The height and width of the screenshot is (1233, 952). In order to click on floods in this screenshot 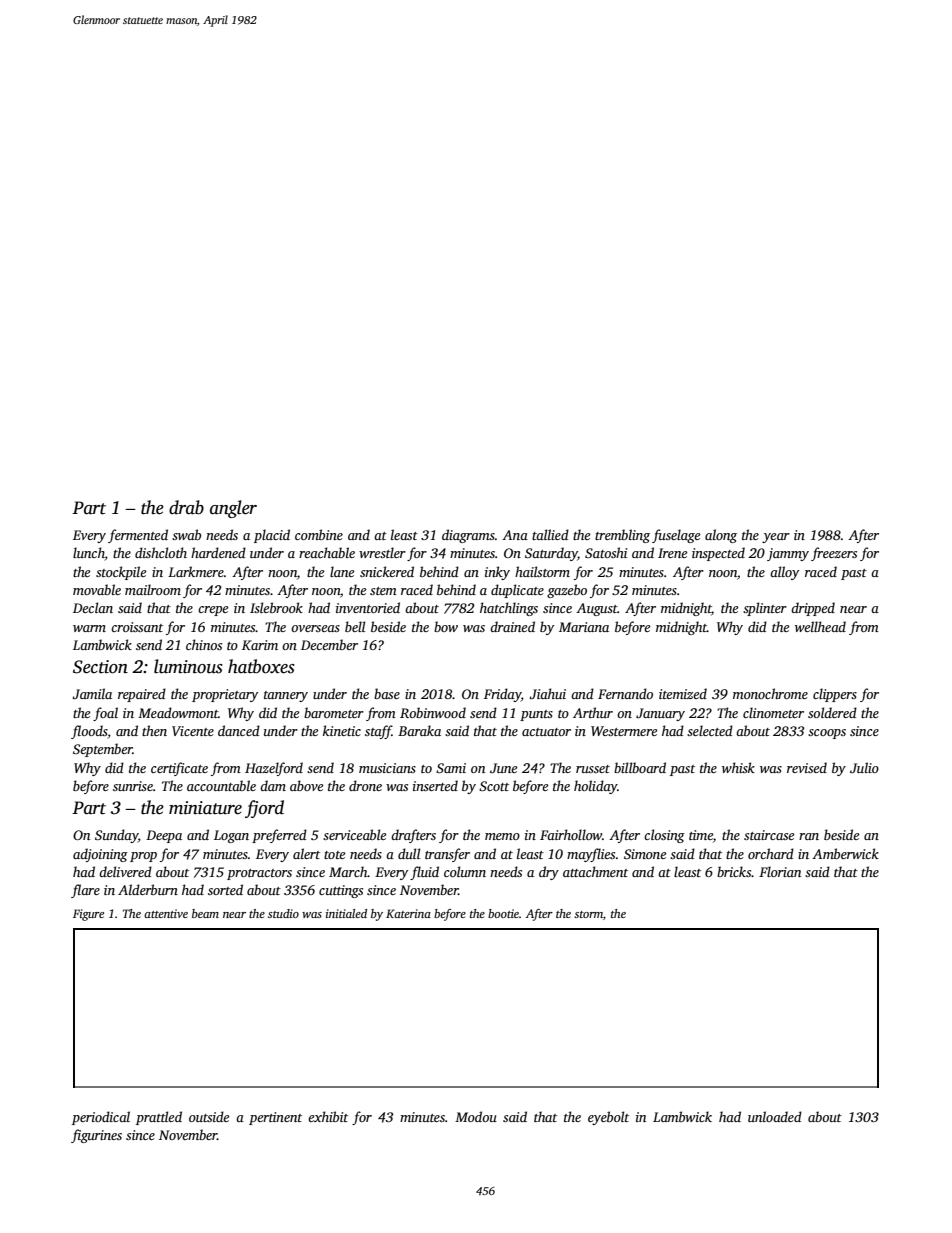, I will do `click(89, 732)`.
